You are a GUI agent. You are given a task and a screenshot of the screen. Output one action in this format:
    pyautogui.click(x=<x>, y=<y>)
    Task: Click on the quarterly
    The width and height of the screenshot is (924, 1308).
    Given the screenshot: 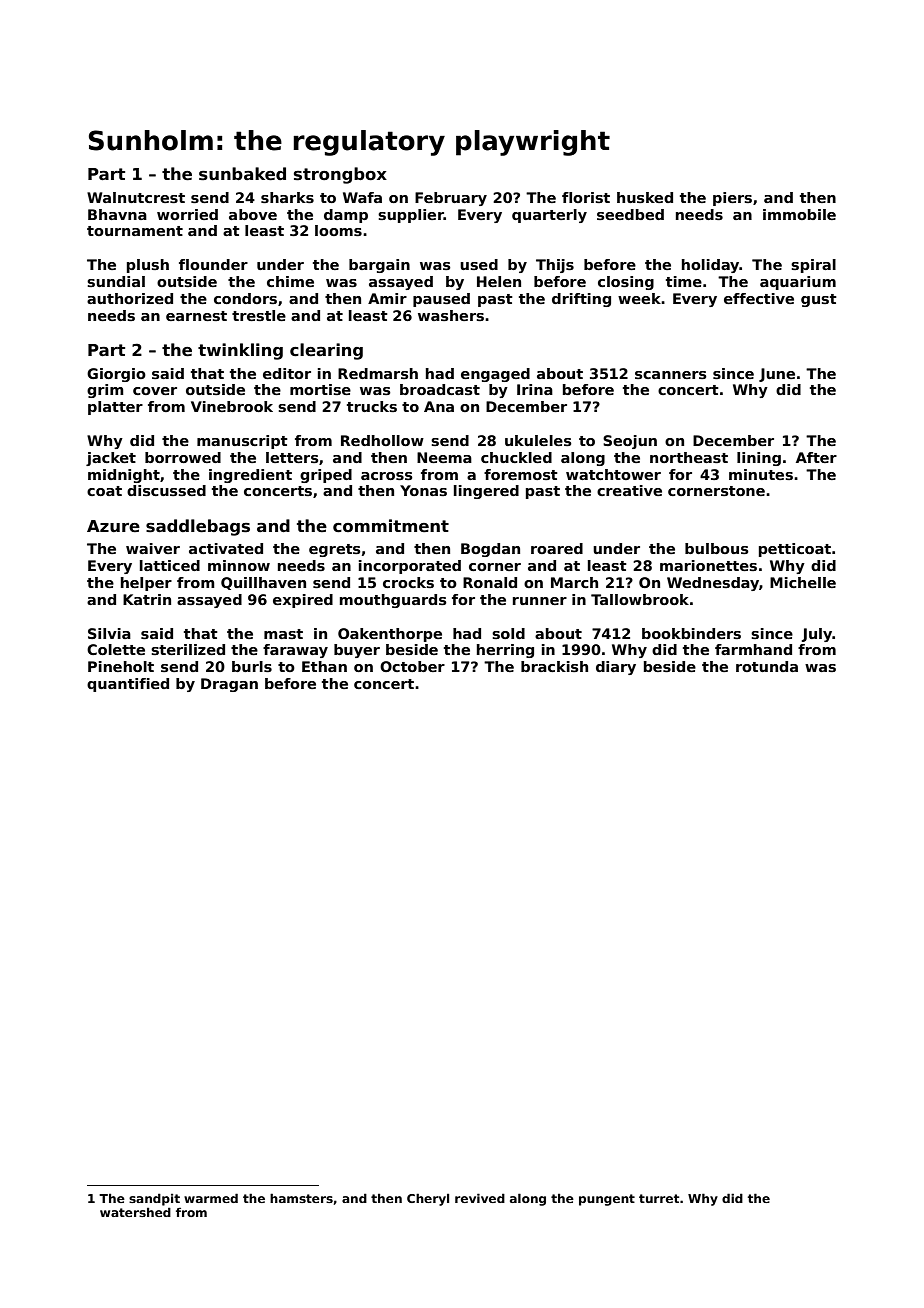 What is the action you would take?
    pyautogui.click(x=549, y=216)
